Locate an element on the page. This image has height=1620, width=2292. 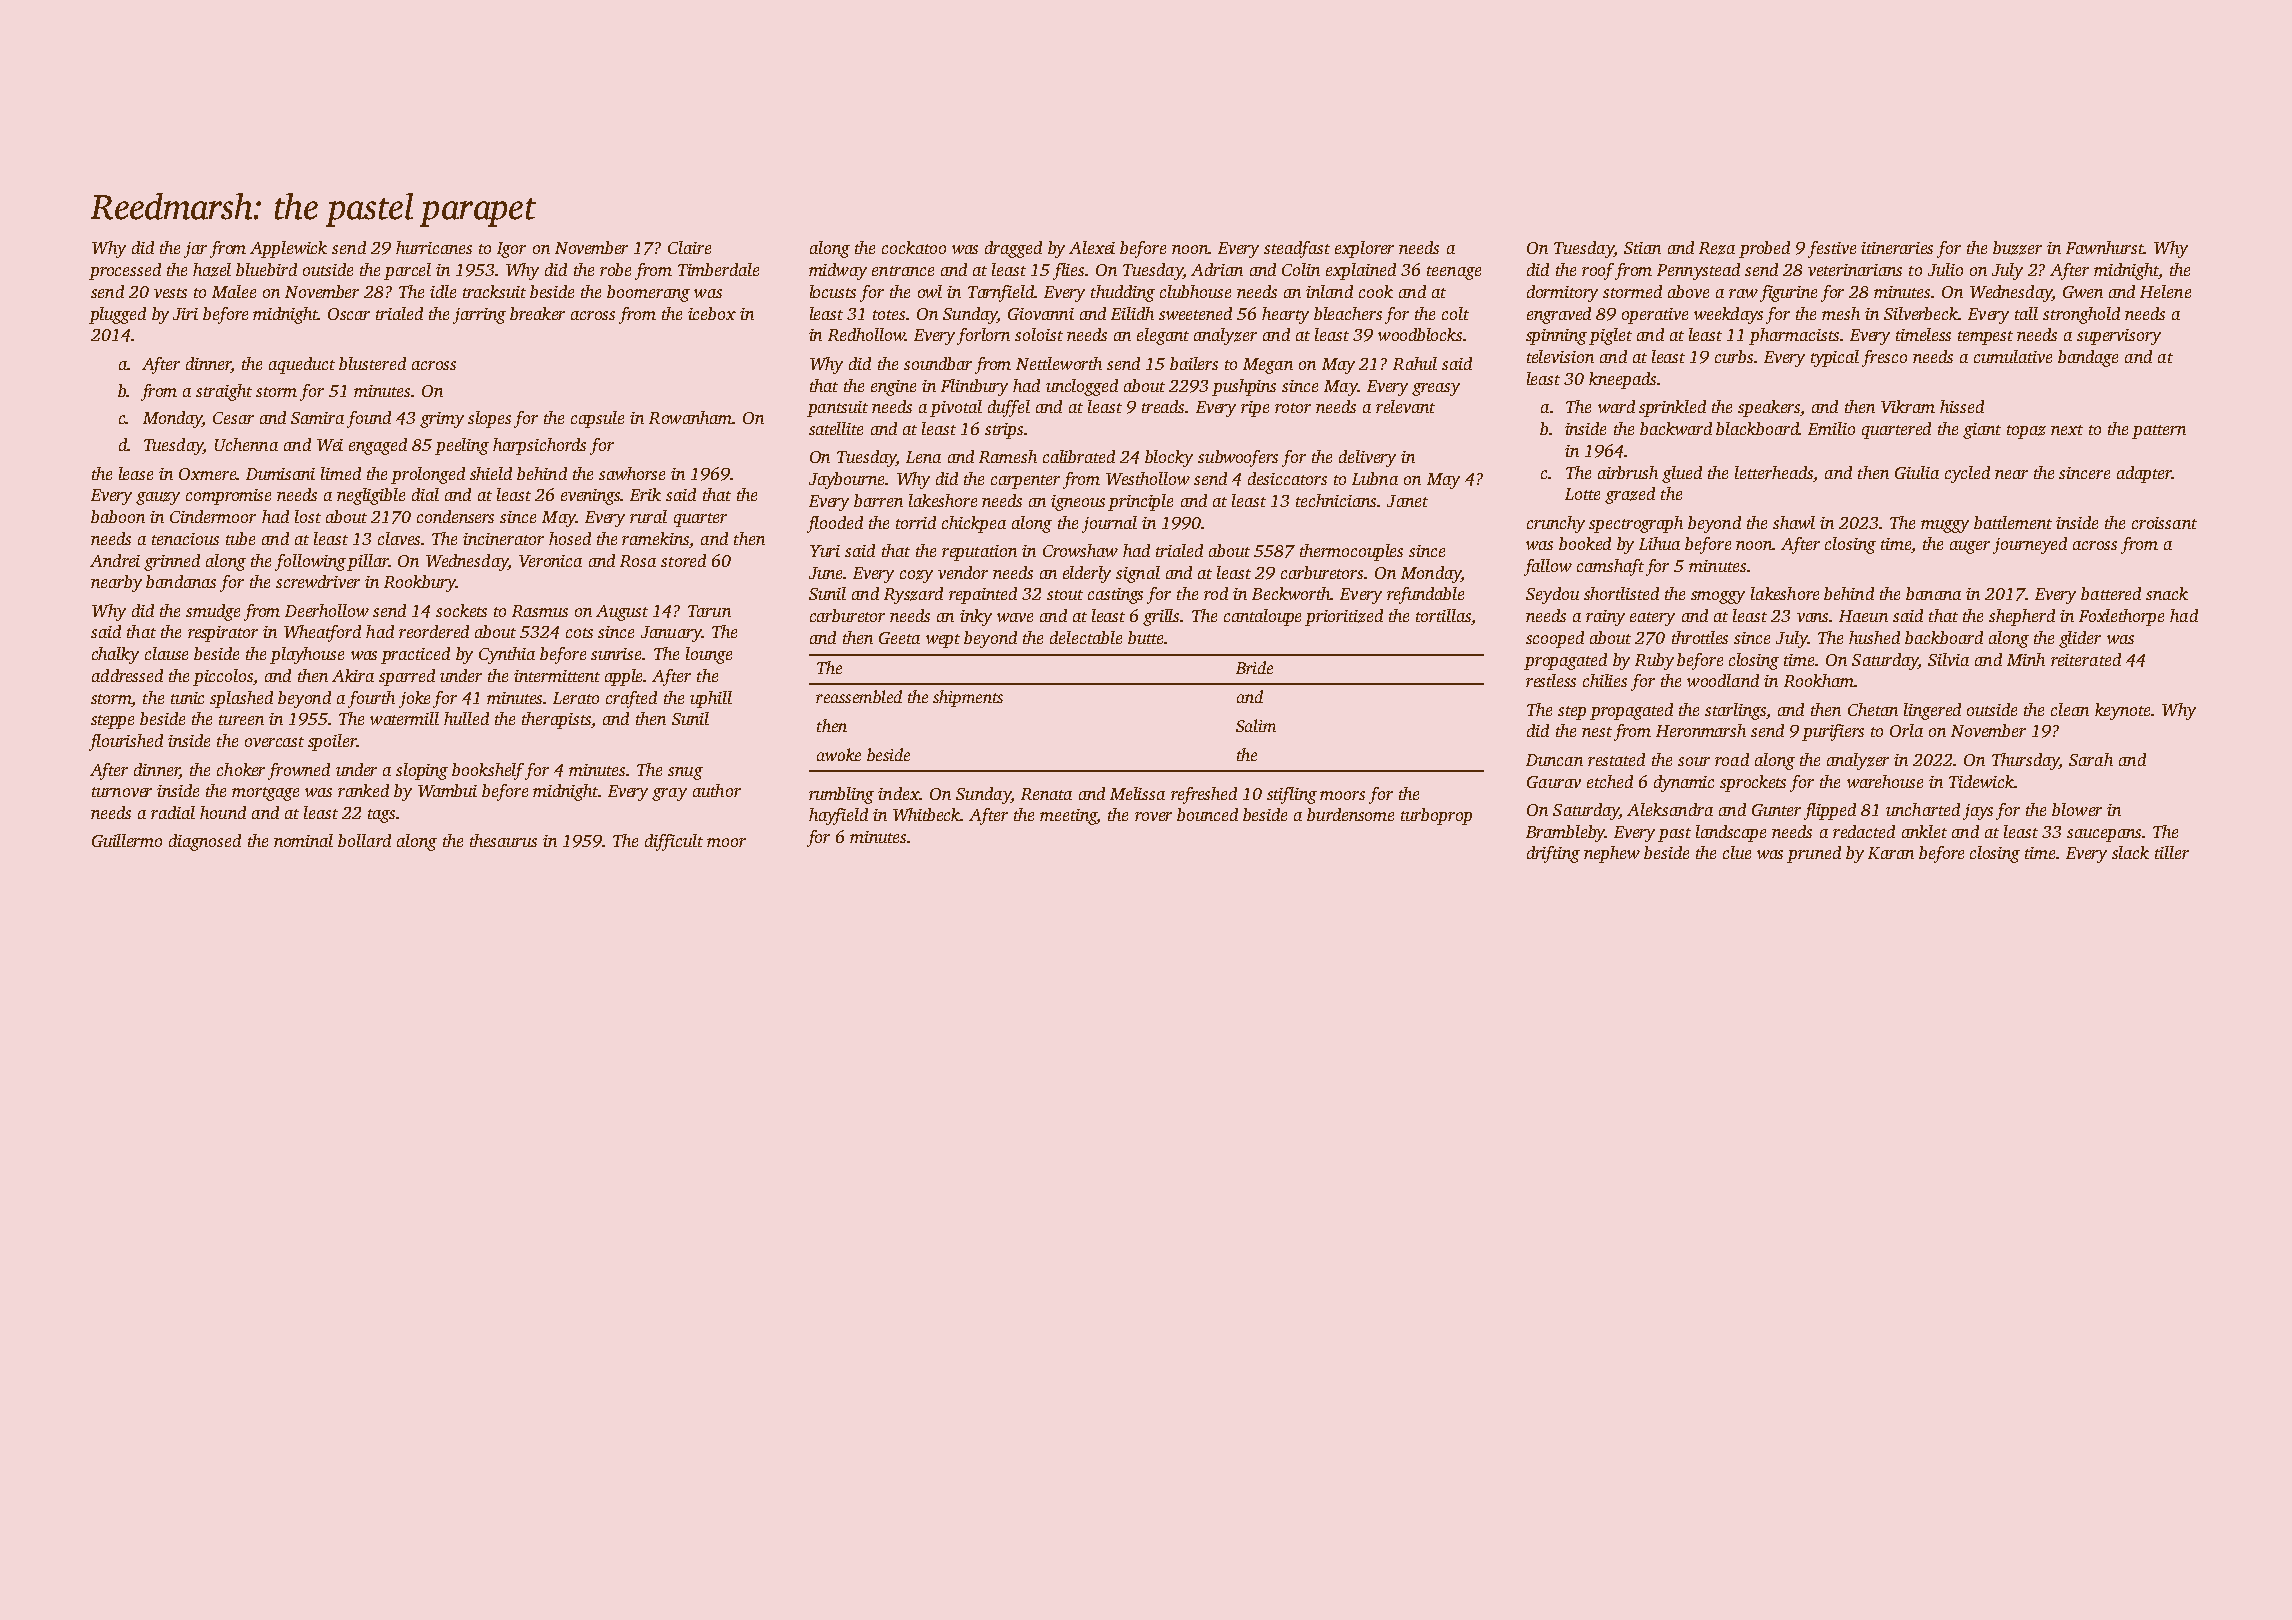
reassembled is located at coordinates (859, 696).
